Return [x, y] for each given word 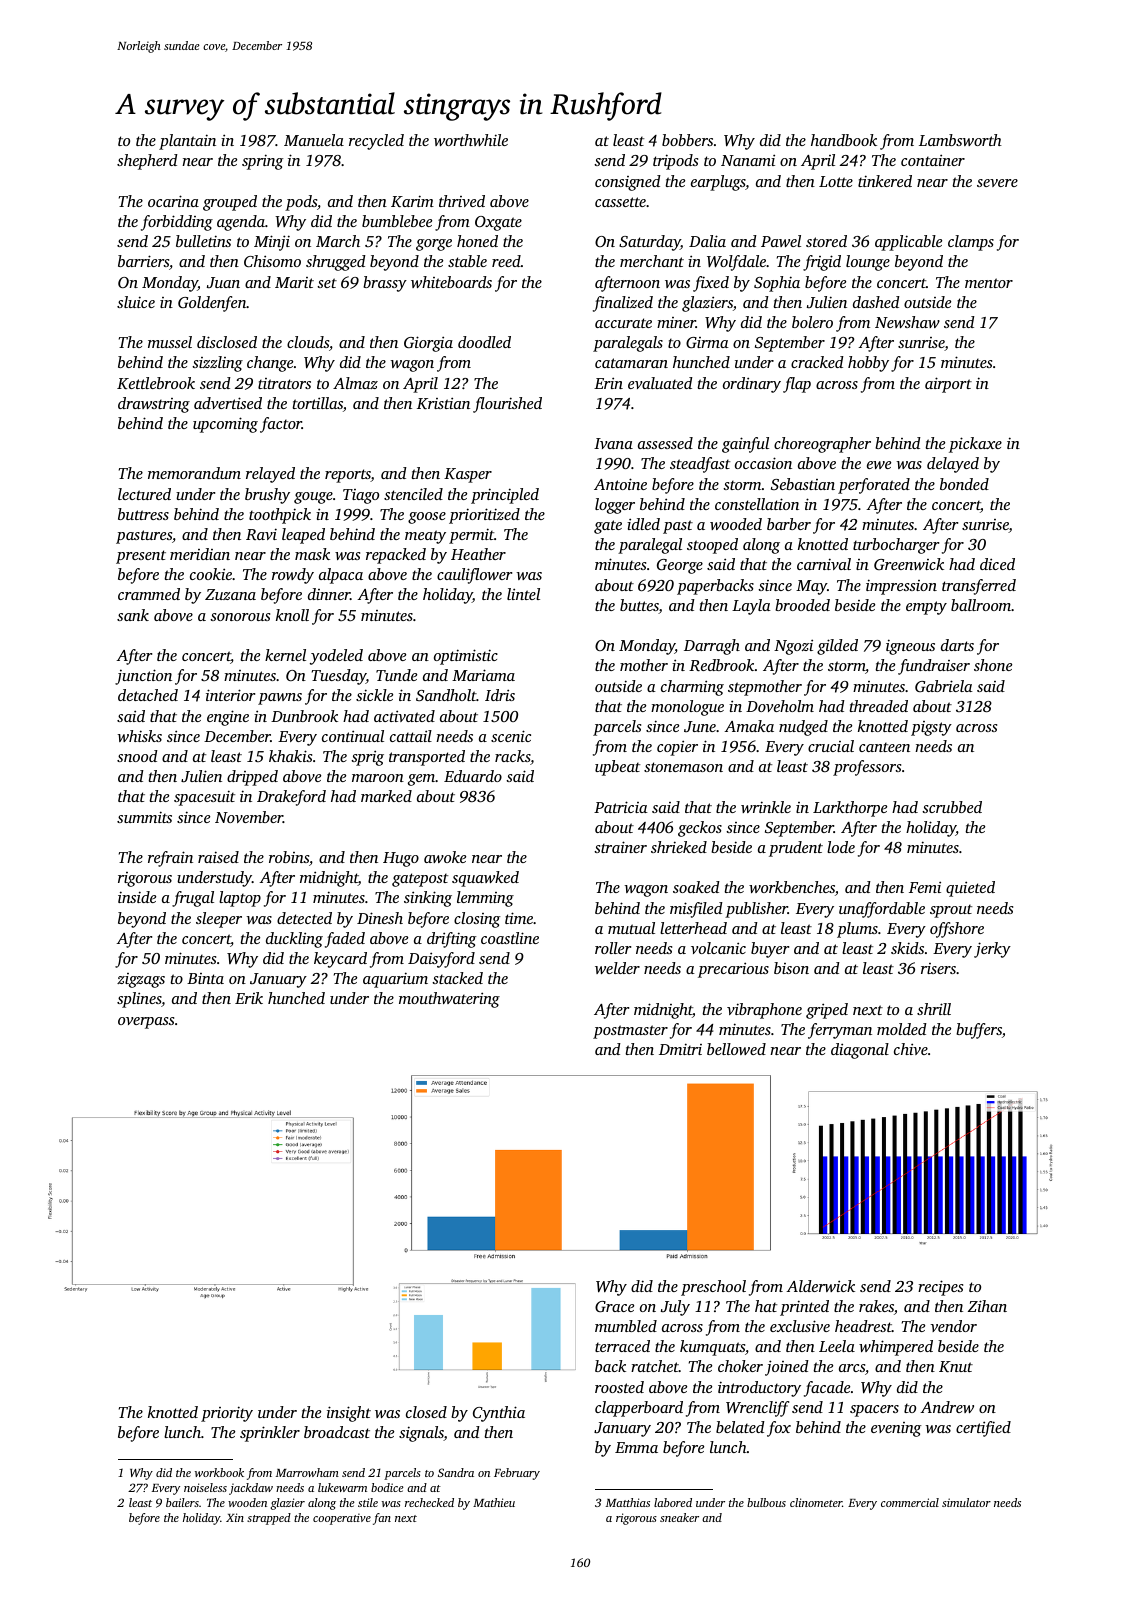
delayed [953, 465]
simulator [966, 1502]
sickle [374, 695]
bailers [182, 1502]
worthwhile [471, 140]
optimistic [466, 657]
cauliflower [474, 576]
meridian [200, 554]
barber [789, 524]
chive [911, 1049]
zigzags [141, 980]
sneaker [679, 1517]
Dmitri [680, 1049]
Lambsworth [960, 140]
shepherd [147, 162]
